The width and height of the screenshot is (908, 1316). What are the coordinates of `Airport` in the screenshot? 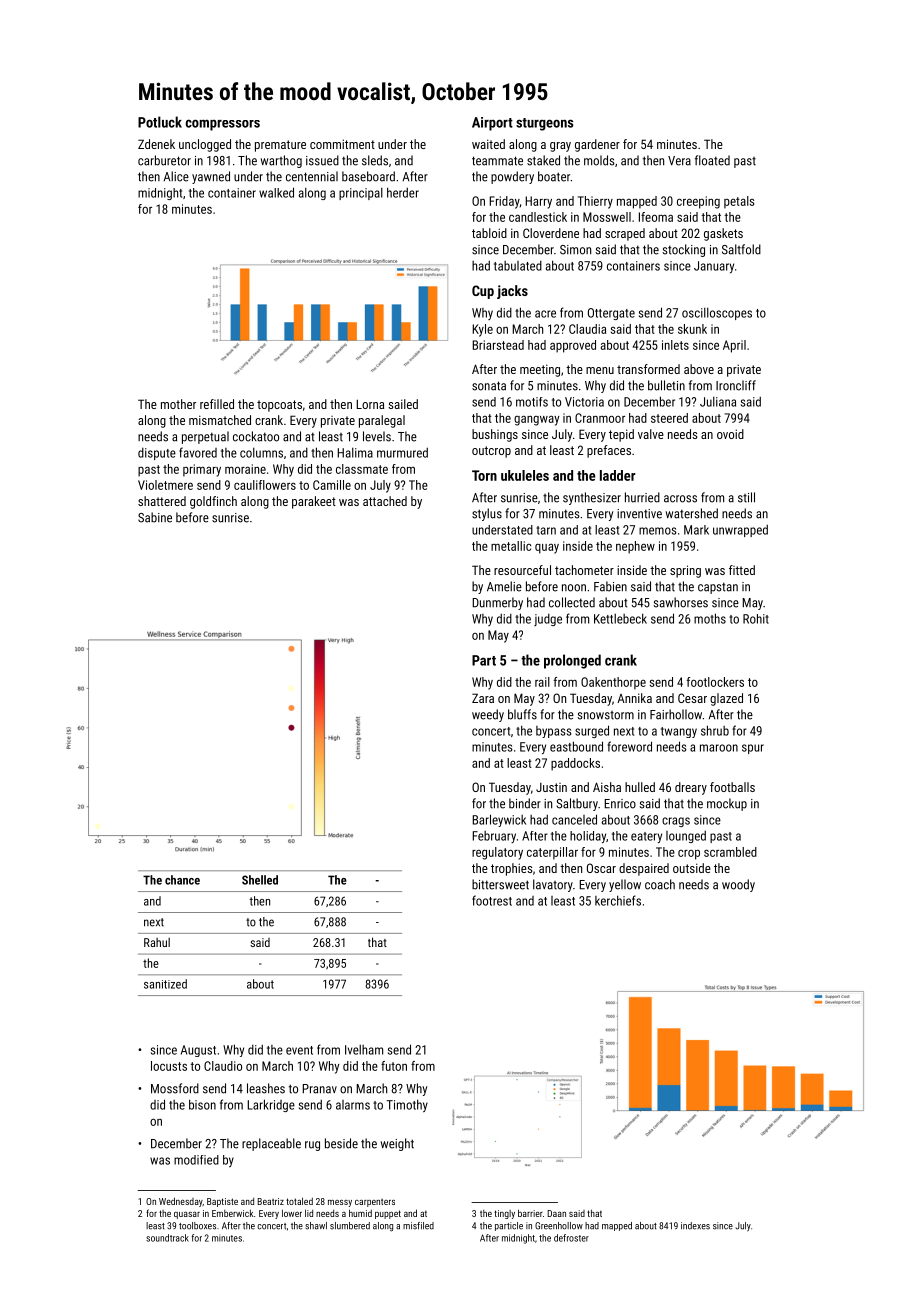 It's located at (492, 124).
